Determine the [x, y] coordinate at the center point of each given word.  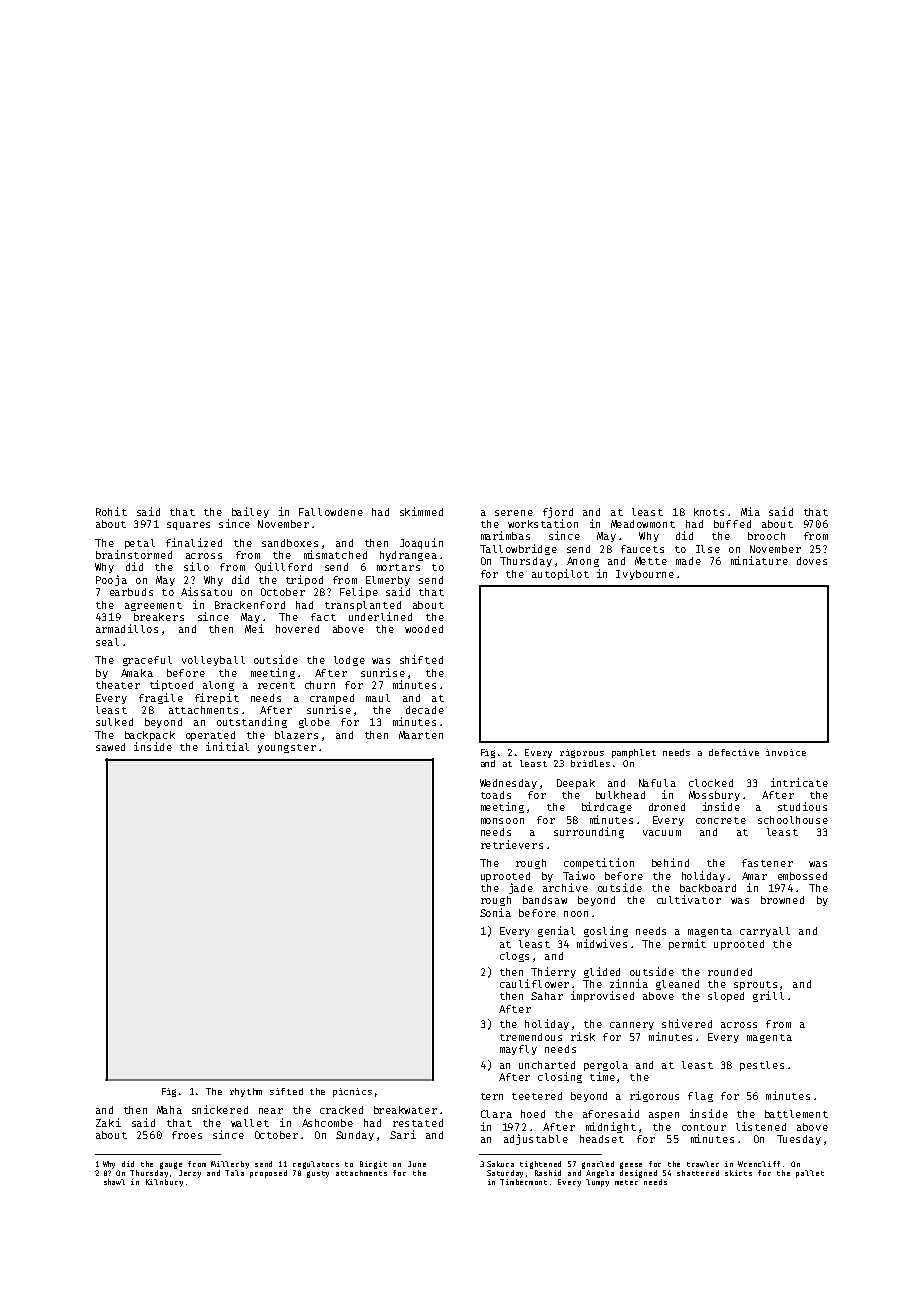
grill [768, 996]
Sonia [495, 912]
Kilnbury [164, 1183]
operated [210, 736]
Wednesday [508, 784]
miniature [759, 560]
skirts [738, 1173]
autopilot [560, 574]
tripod [304, 580]
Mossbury [714, 796]
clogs [514, 957]
